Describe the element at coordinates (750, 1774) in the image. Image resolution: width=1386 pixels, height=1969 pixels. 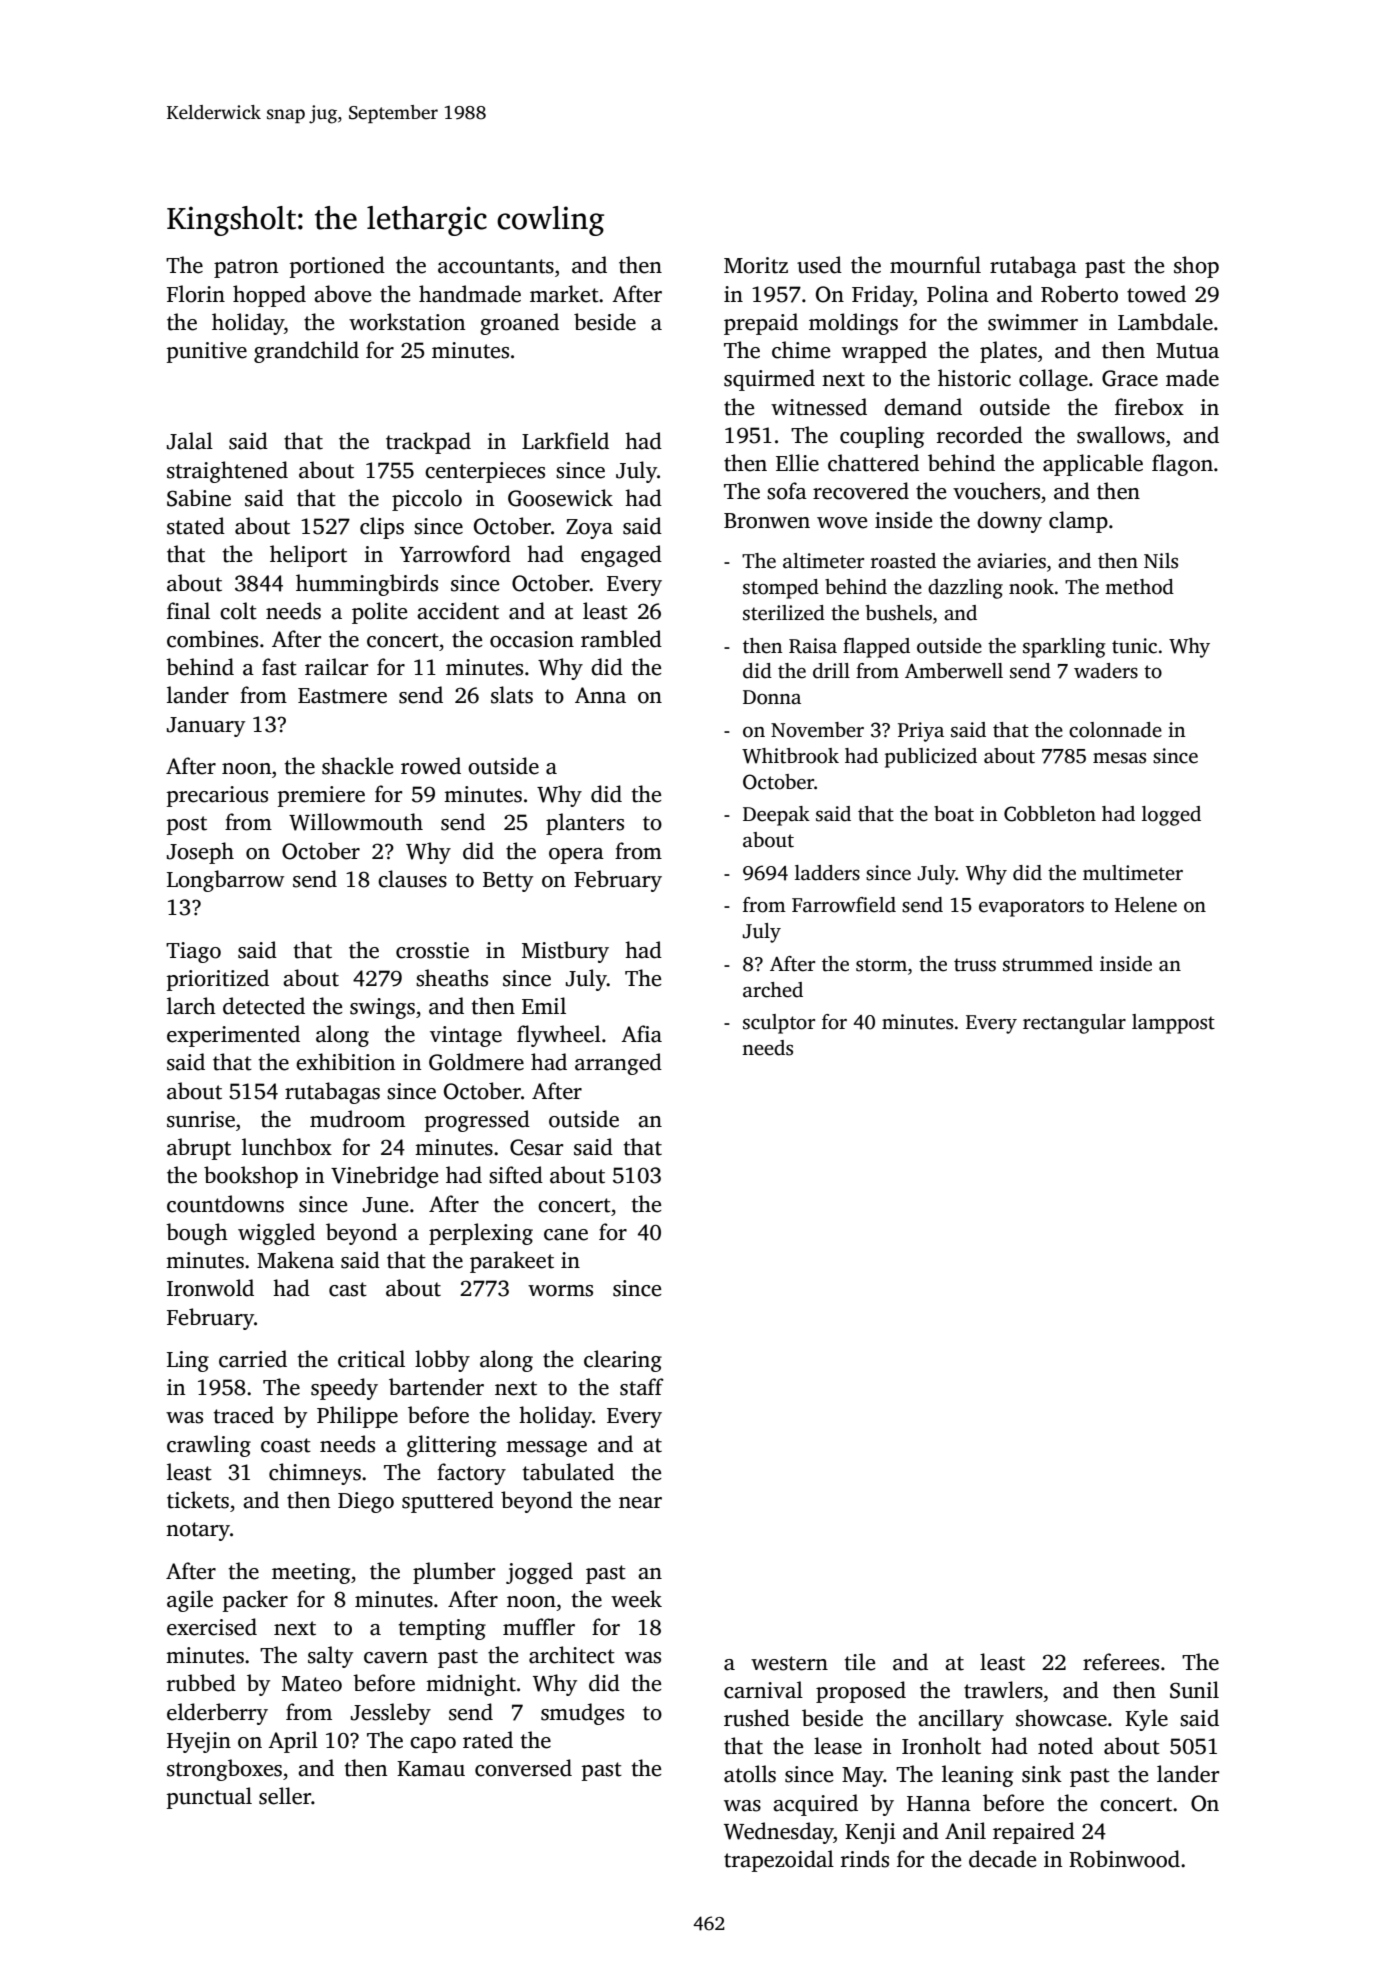
I see `atolls` at that location.
